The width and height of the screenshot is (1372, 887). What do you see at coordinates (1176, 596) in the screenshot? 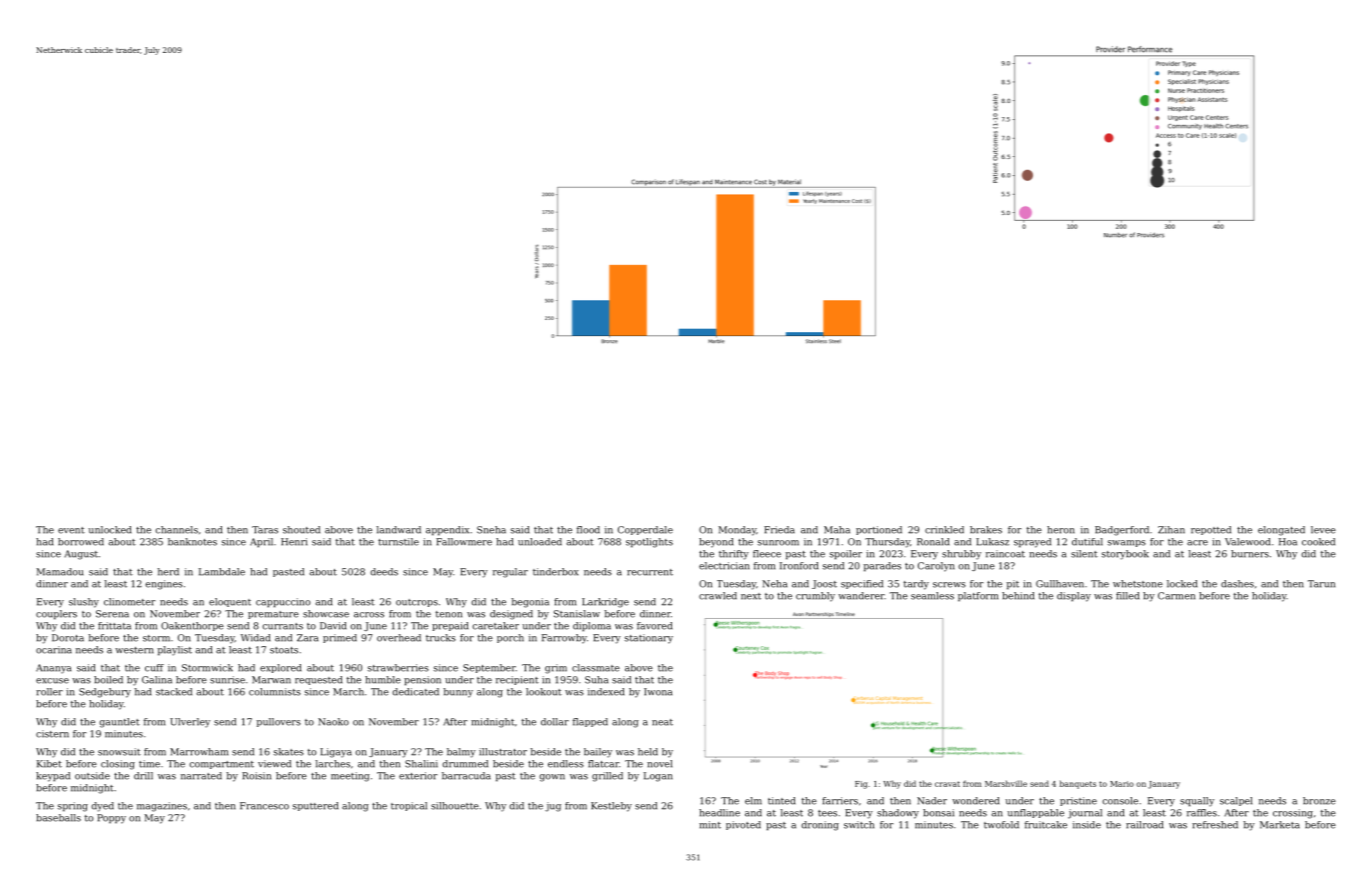
I see `Carmen` at bounding box center [1176, 596].
